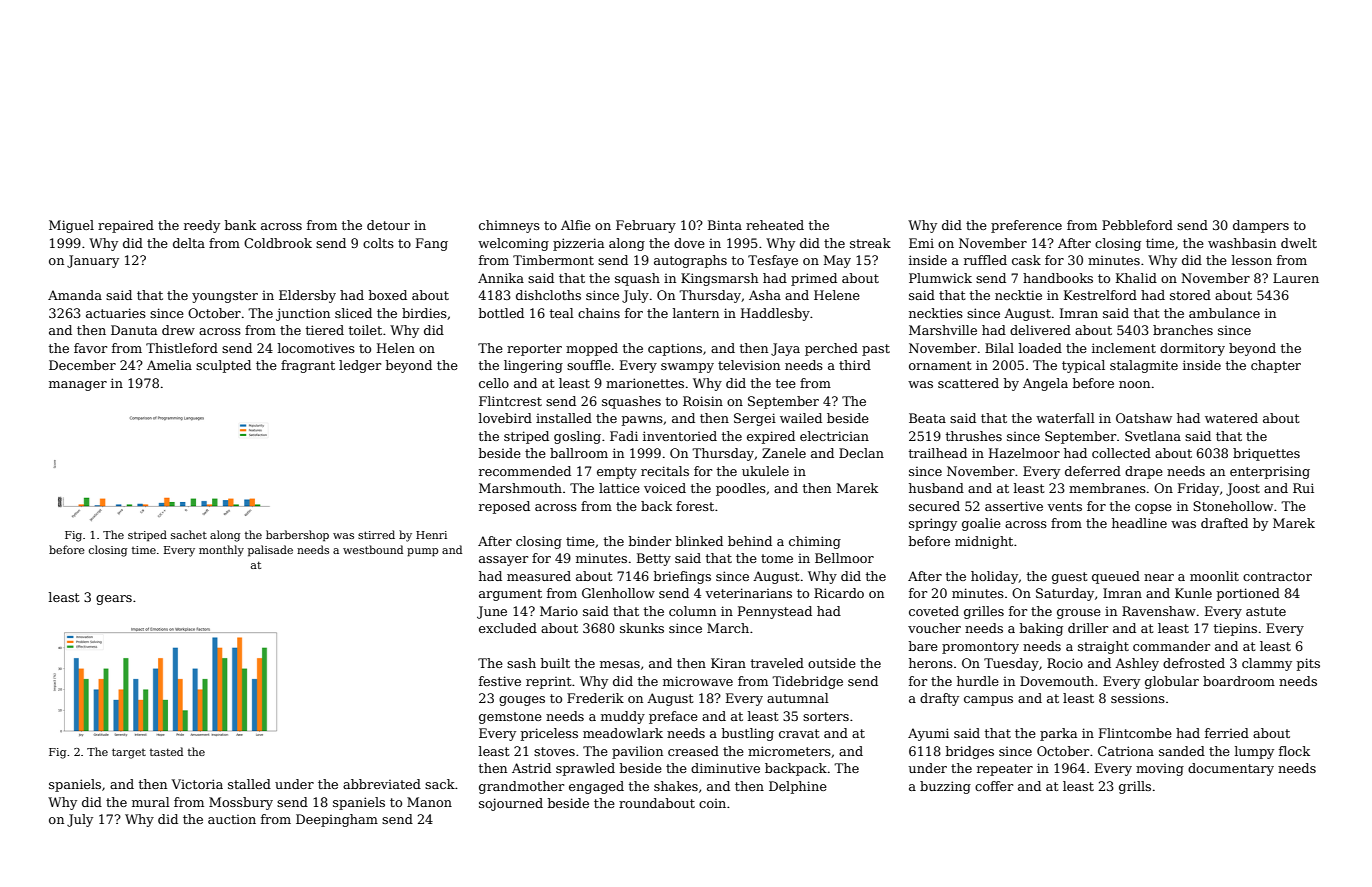  Describe the element at coordinates (687, 368) in the image. I see `swampy` at that location.
